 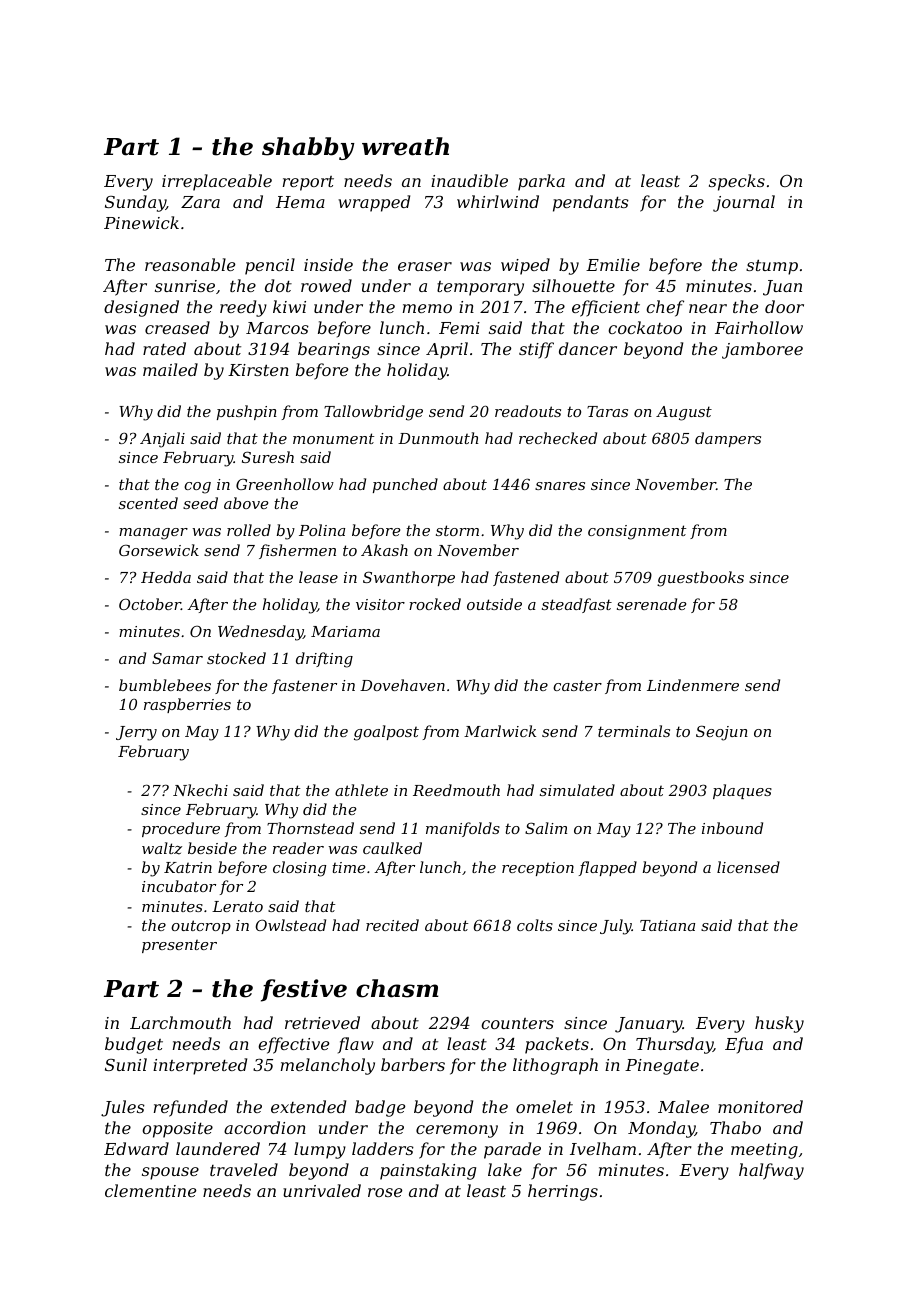 I want to click on wreath, so click(x=405, y=146).
